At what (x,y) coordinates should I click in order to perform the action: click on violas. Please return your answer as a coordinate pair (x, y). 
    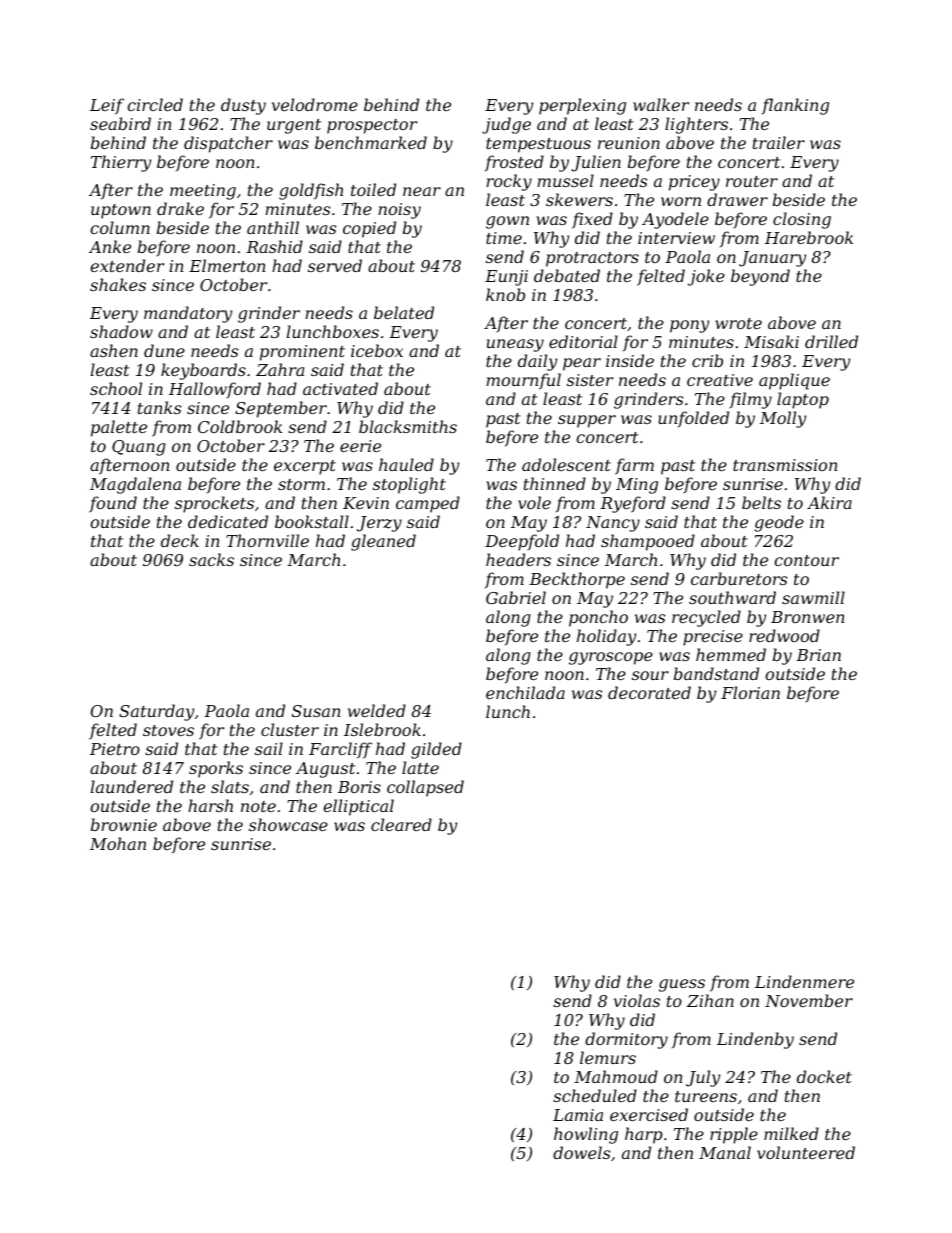
    Looking at the image, I should click on (637, 1000).
